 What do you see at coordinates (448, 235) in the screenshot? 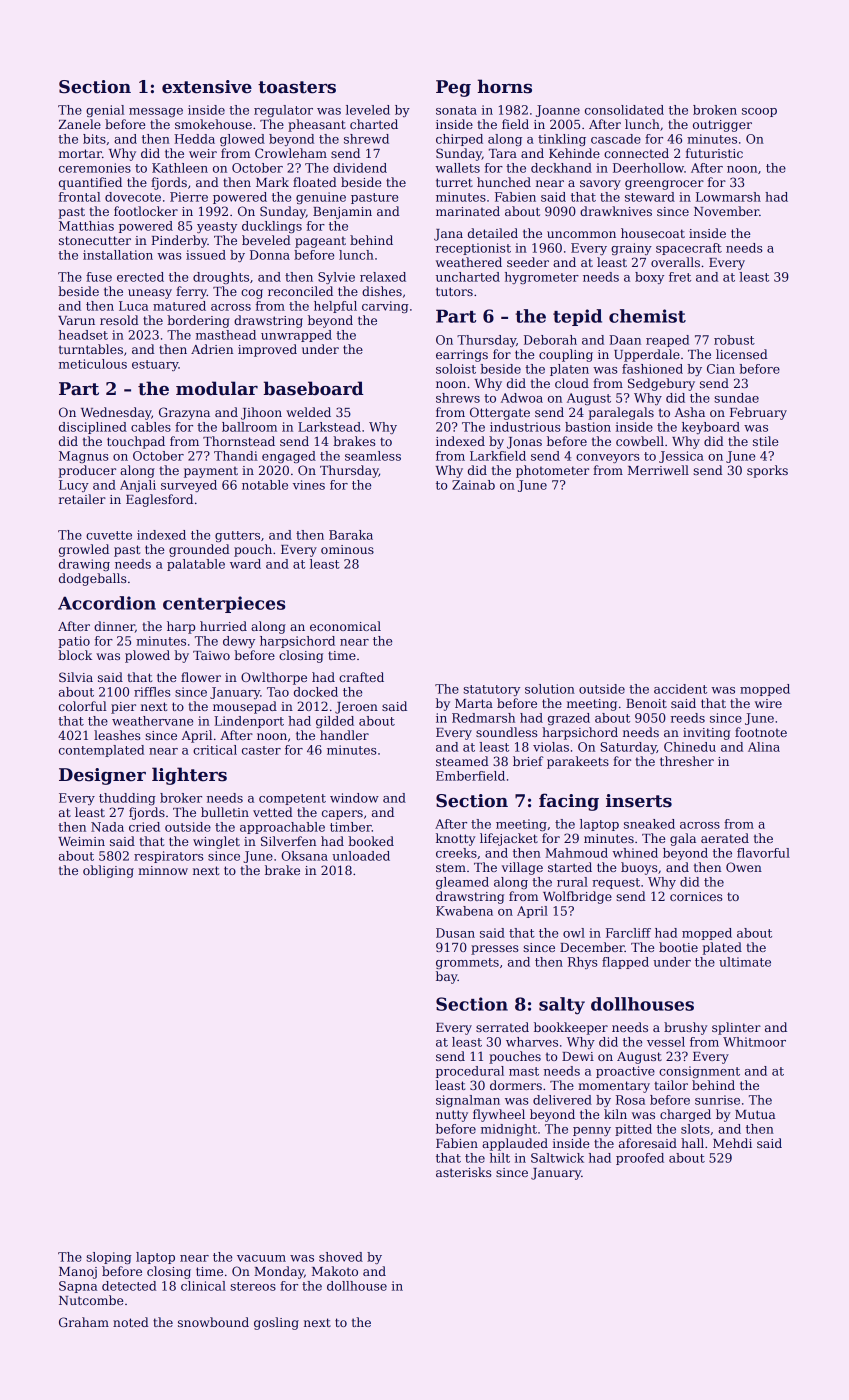
I see `Jana` at bounding box center [448, 235].
